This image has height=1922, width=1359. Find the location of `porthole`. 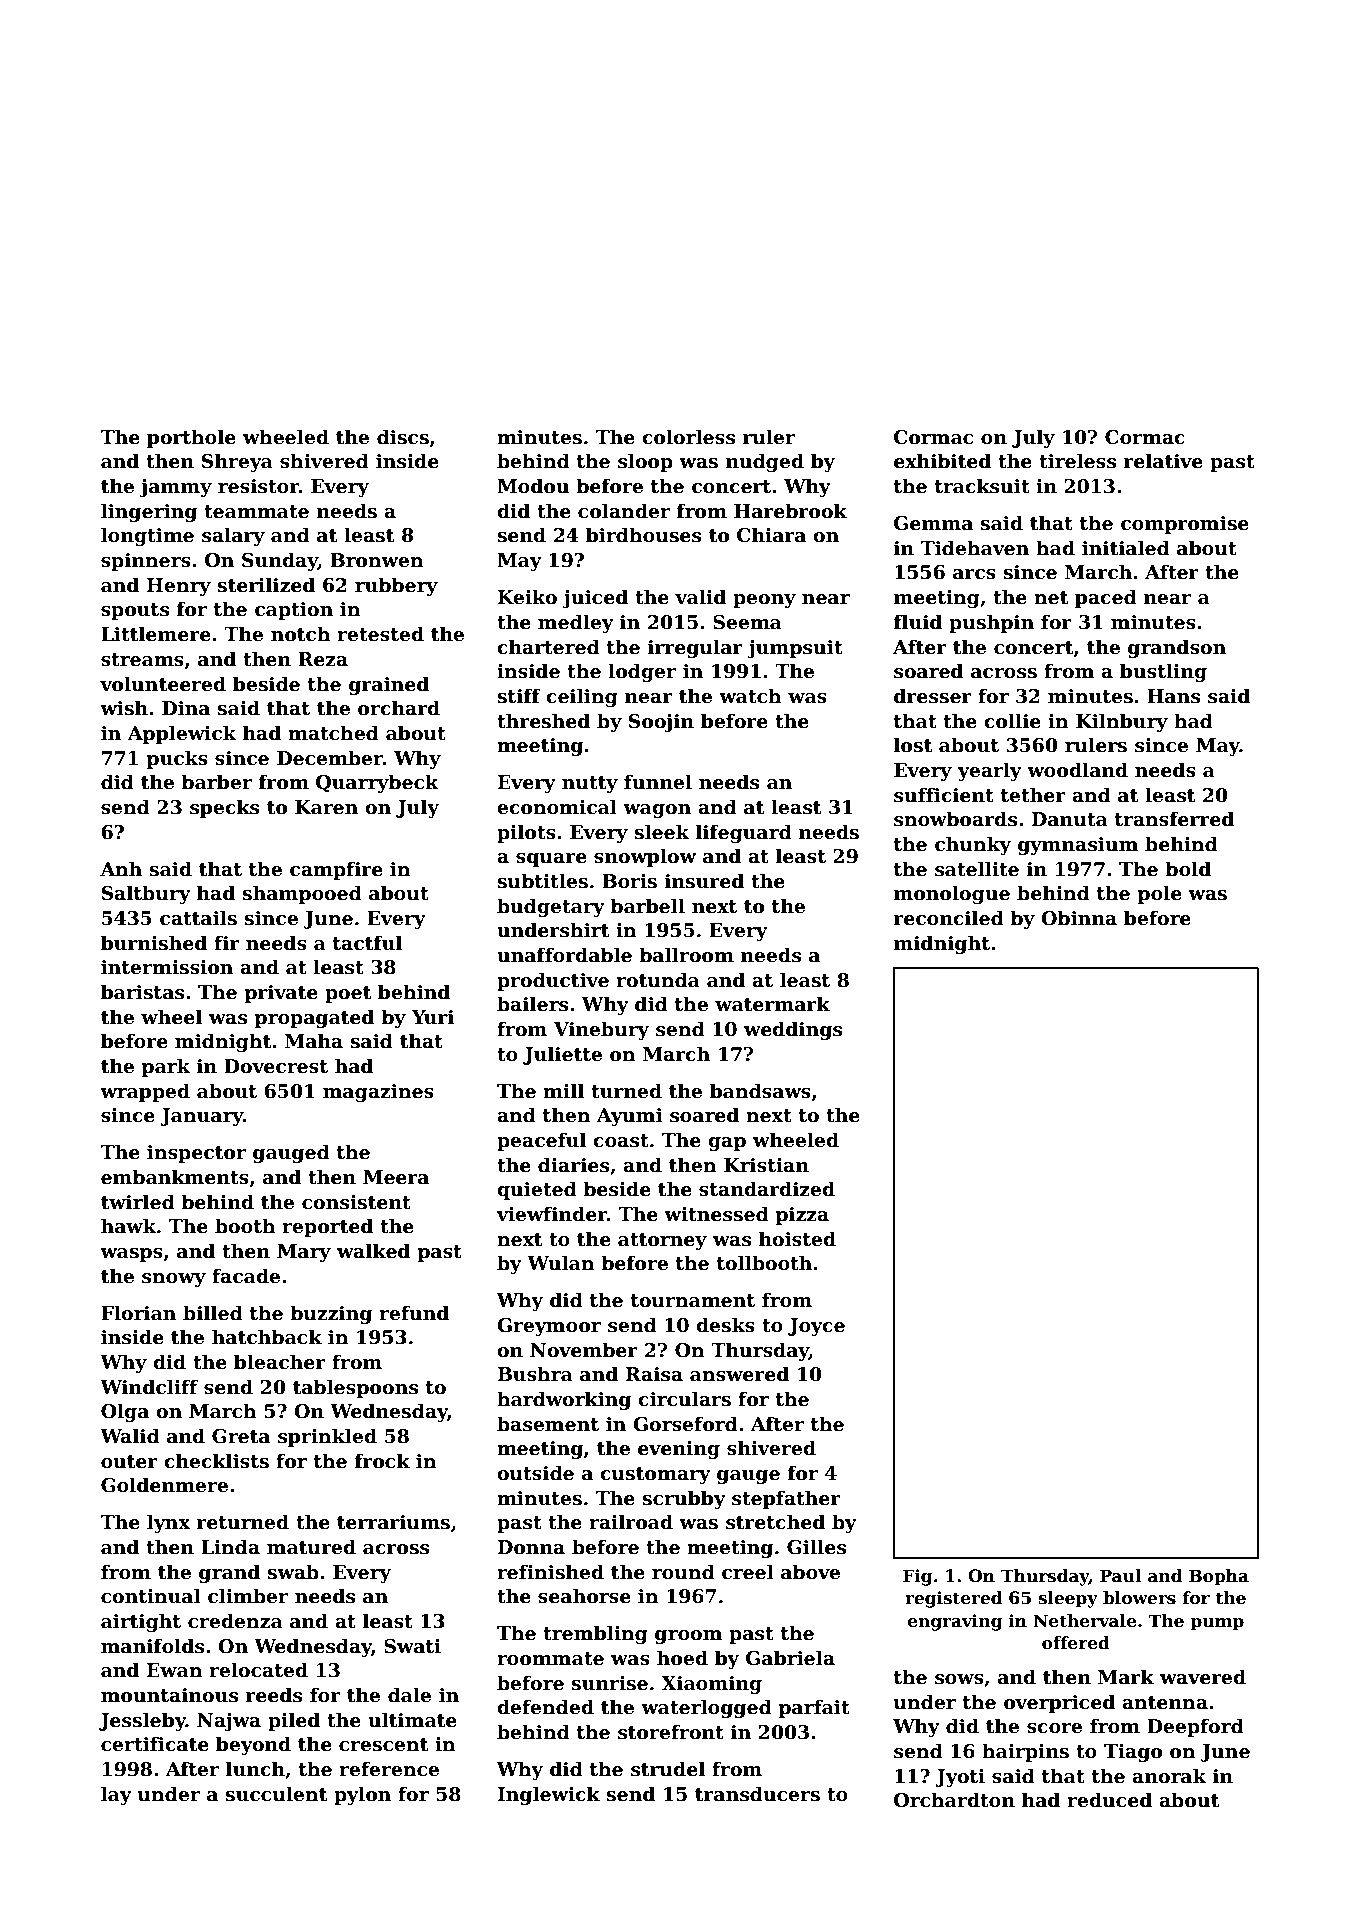

porthole is located at coordinates (191, 438).
